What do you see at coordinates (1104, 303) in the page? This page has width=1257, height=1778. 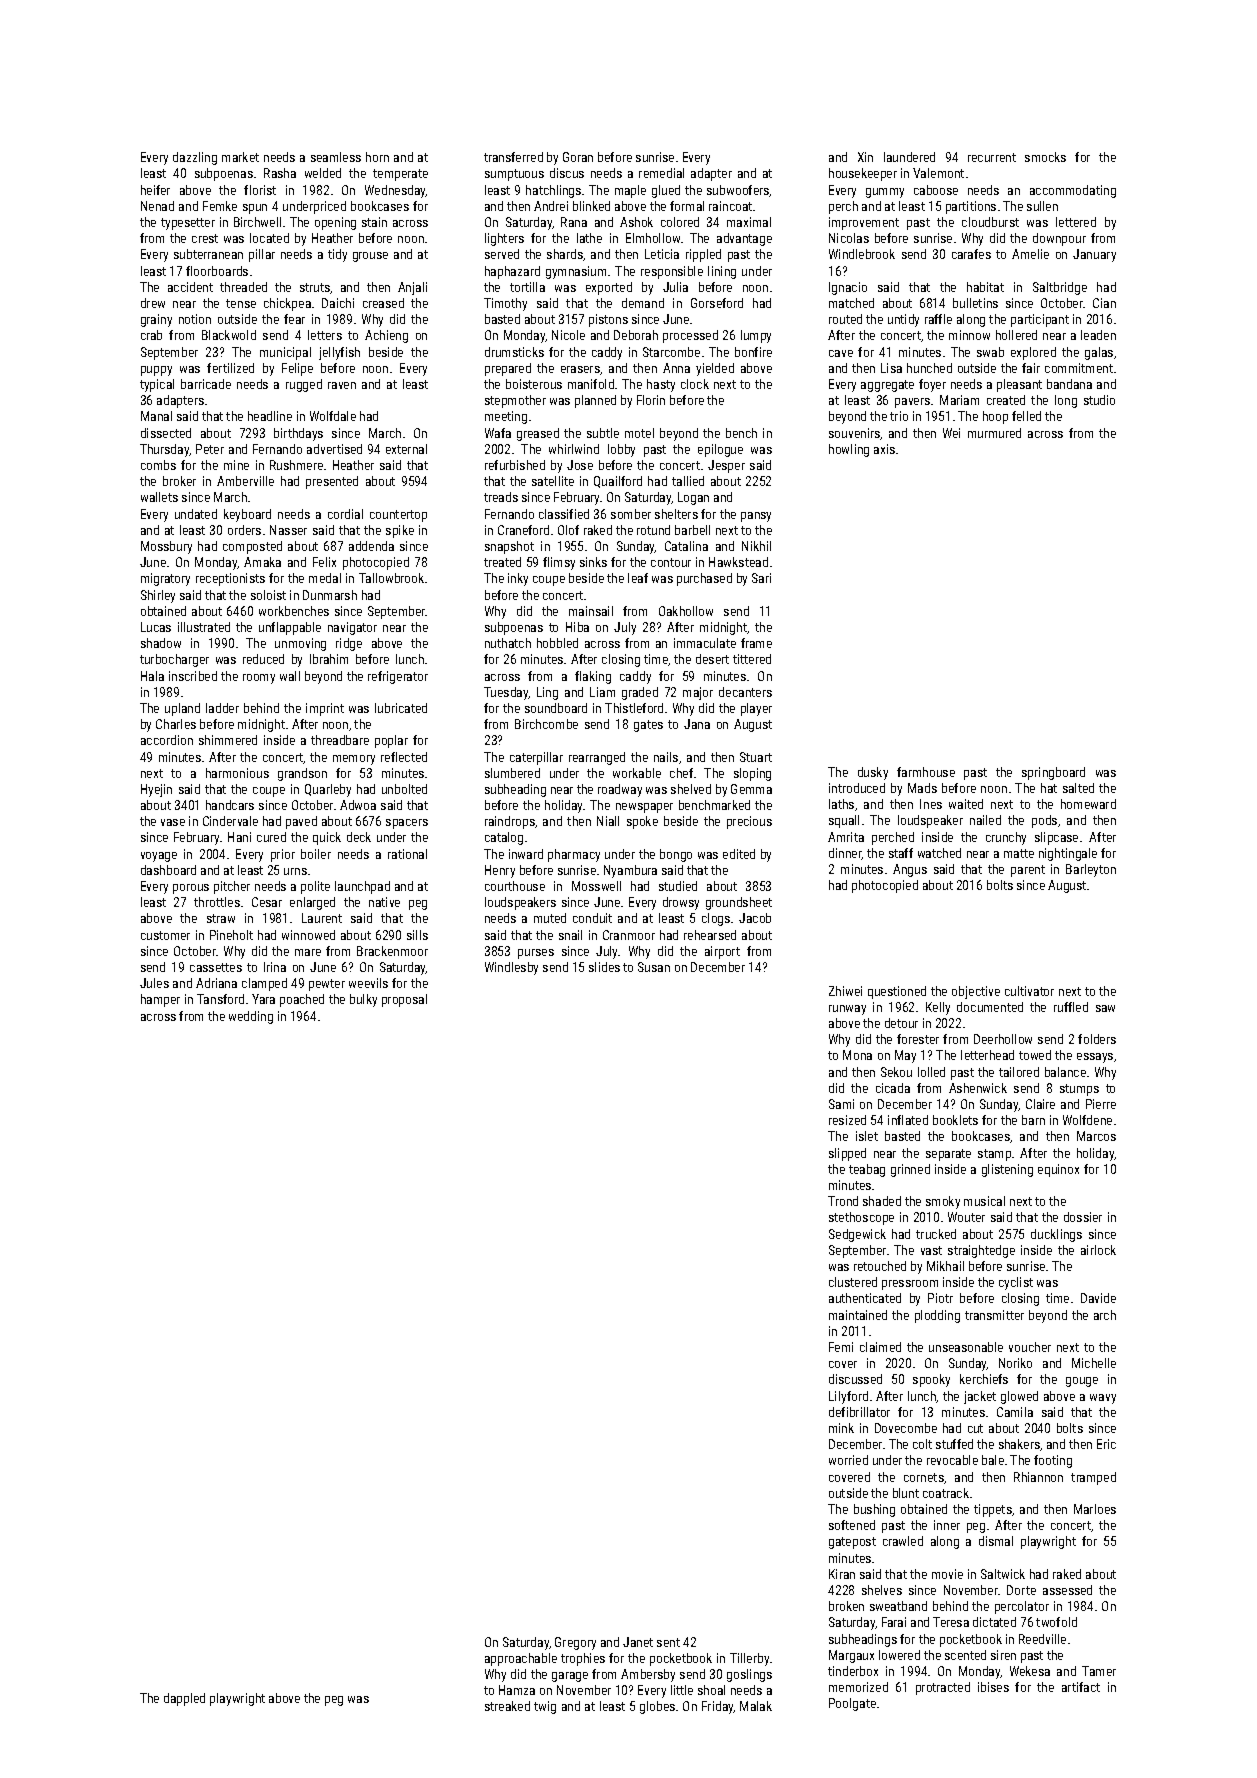 I see `Cian` at bounding box center [1104, 303].
